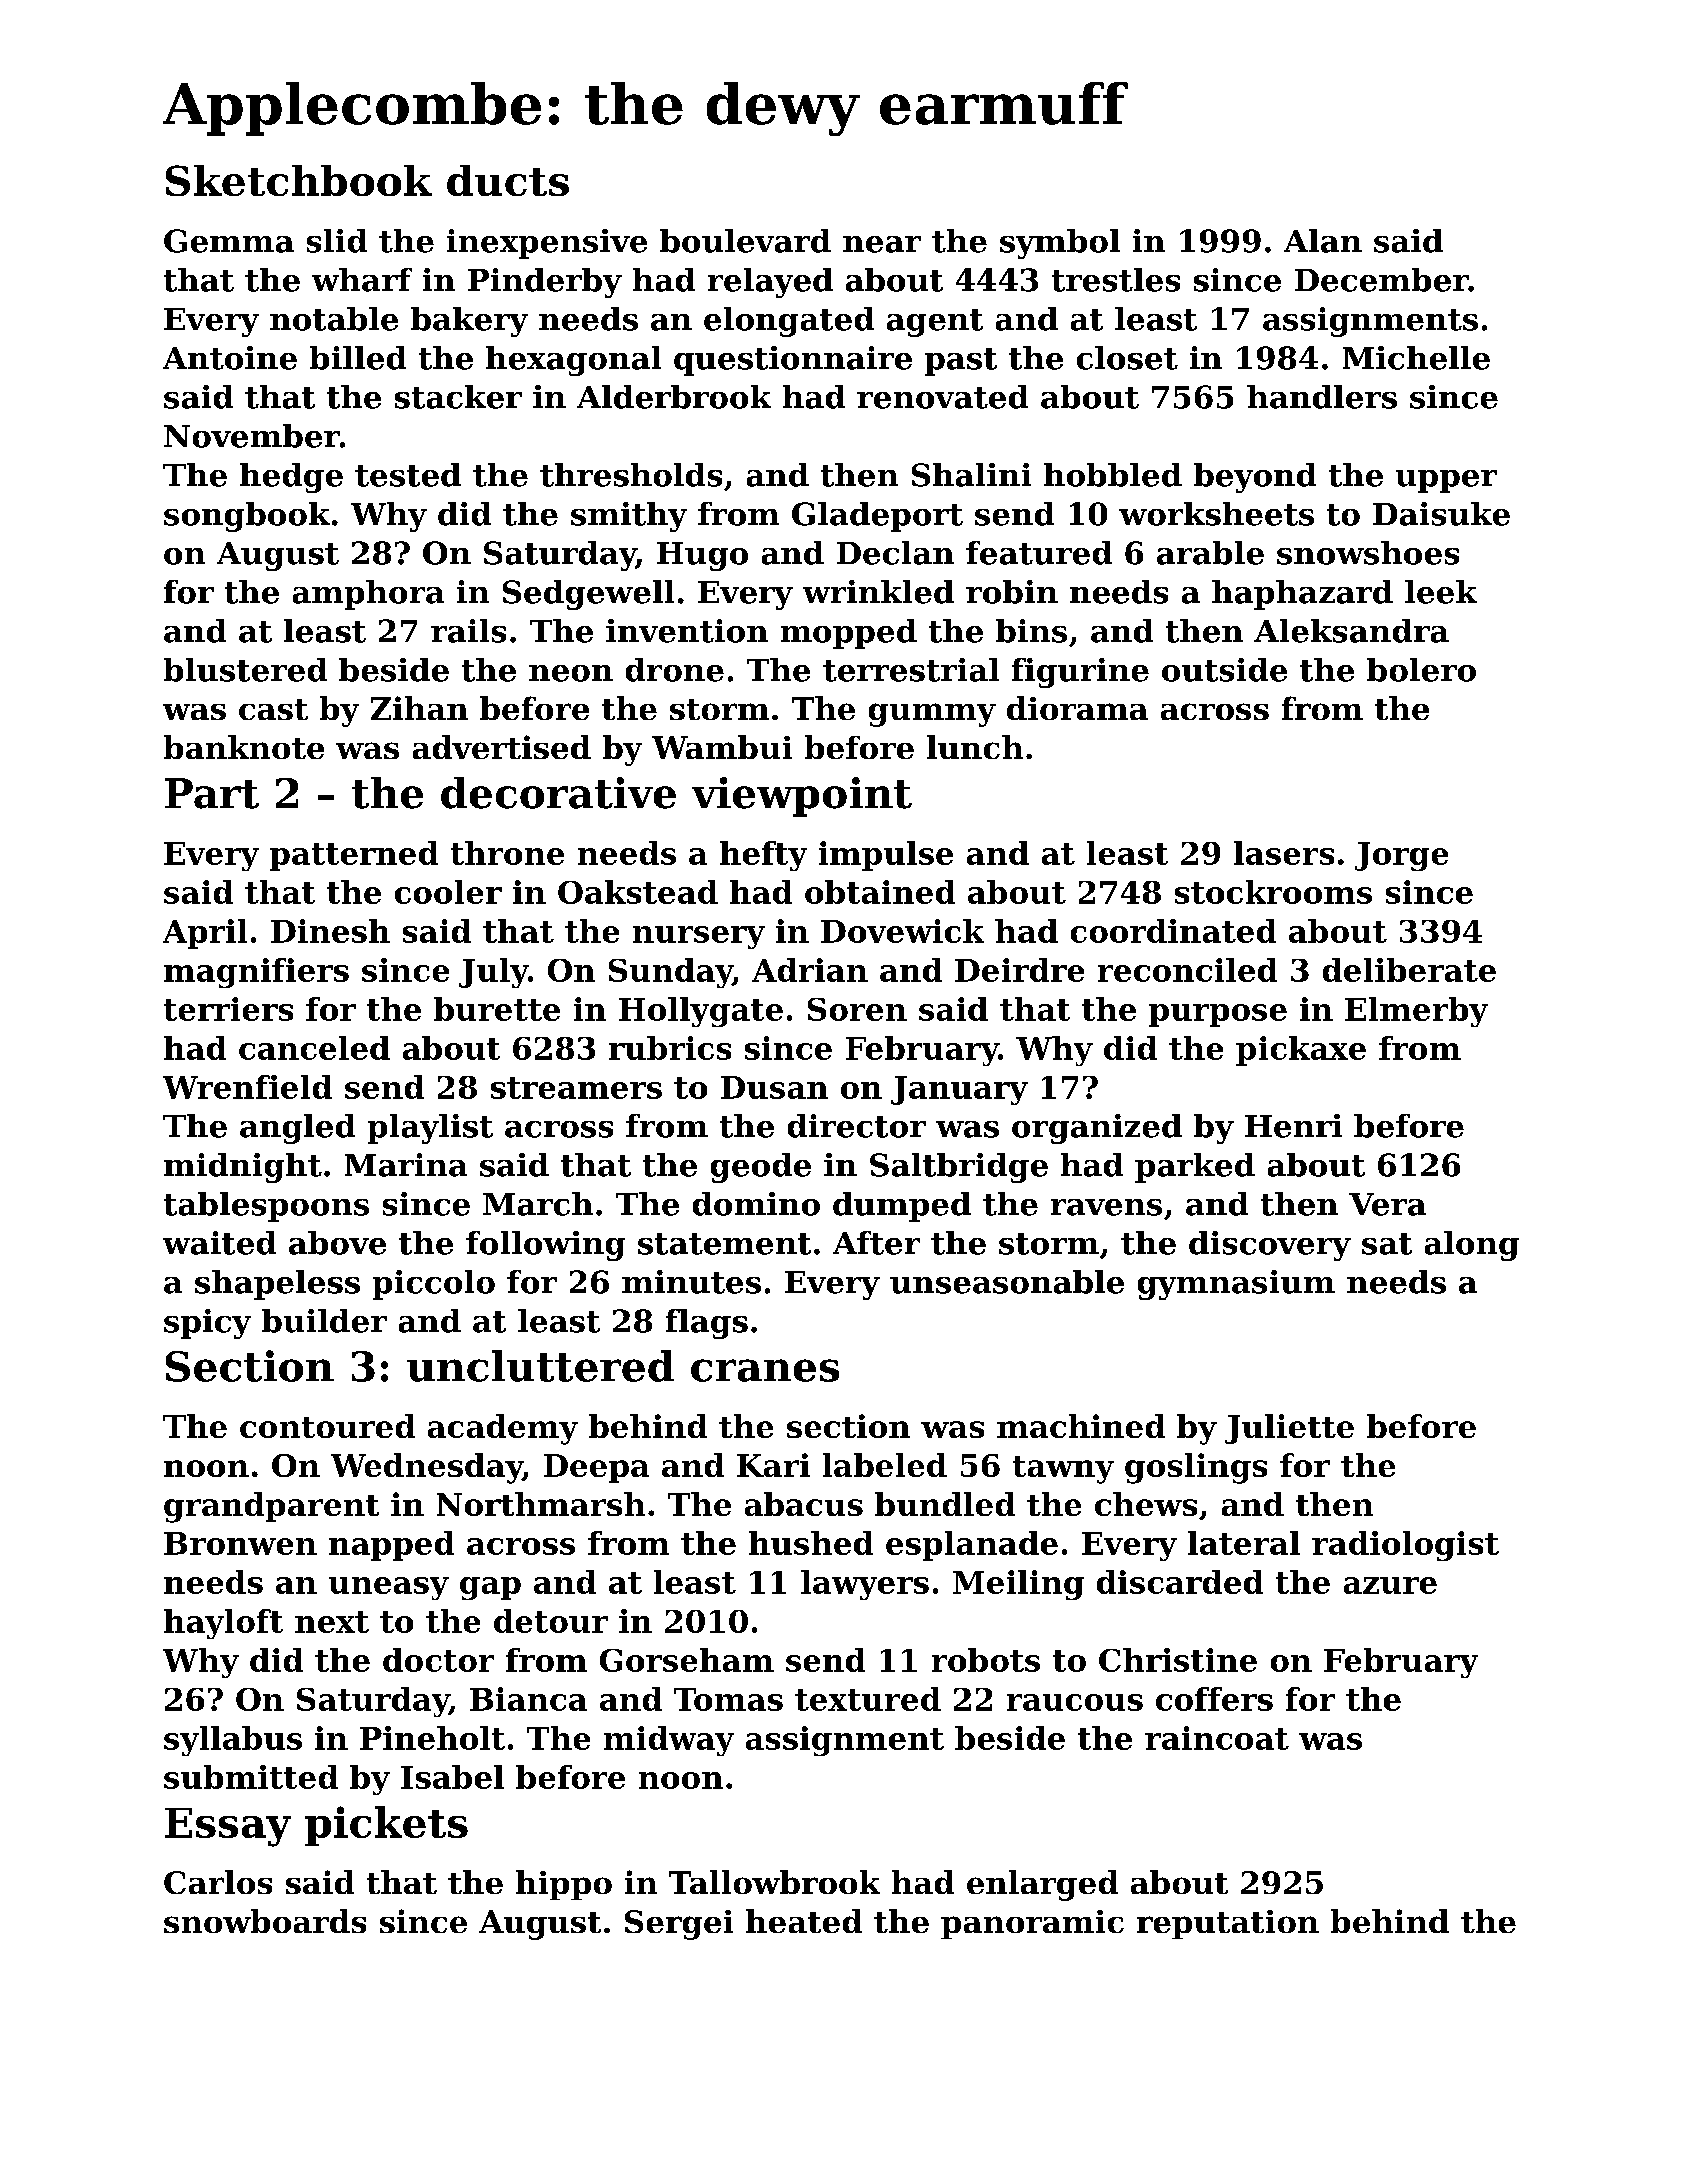  What do you see at coordinates (1390, 1585) in the page?
I see `azure` at bounding box center [1390, 1585].
